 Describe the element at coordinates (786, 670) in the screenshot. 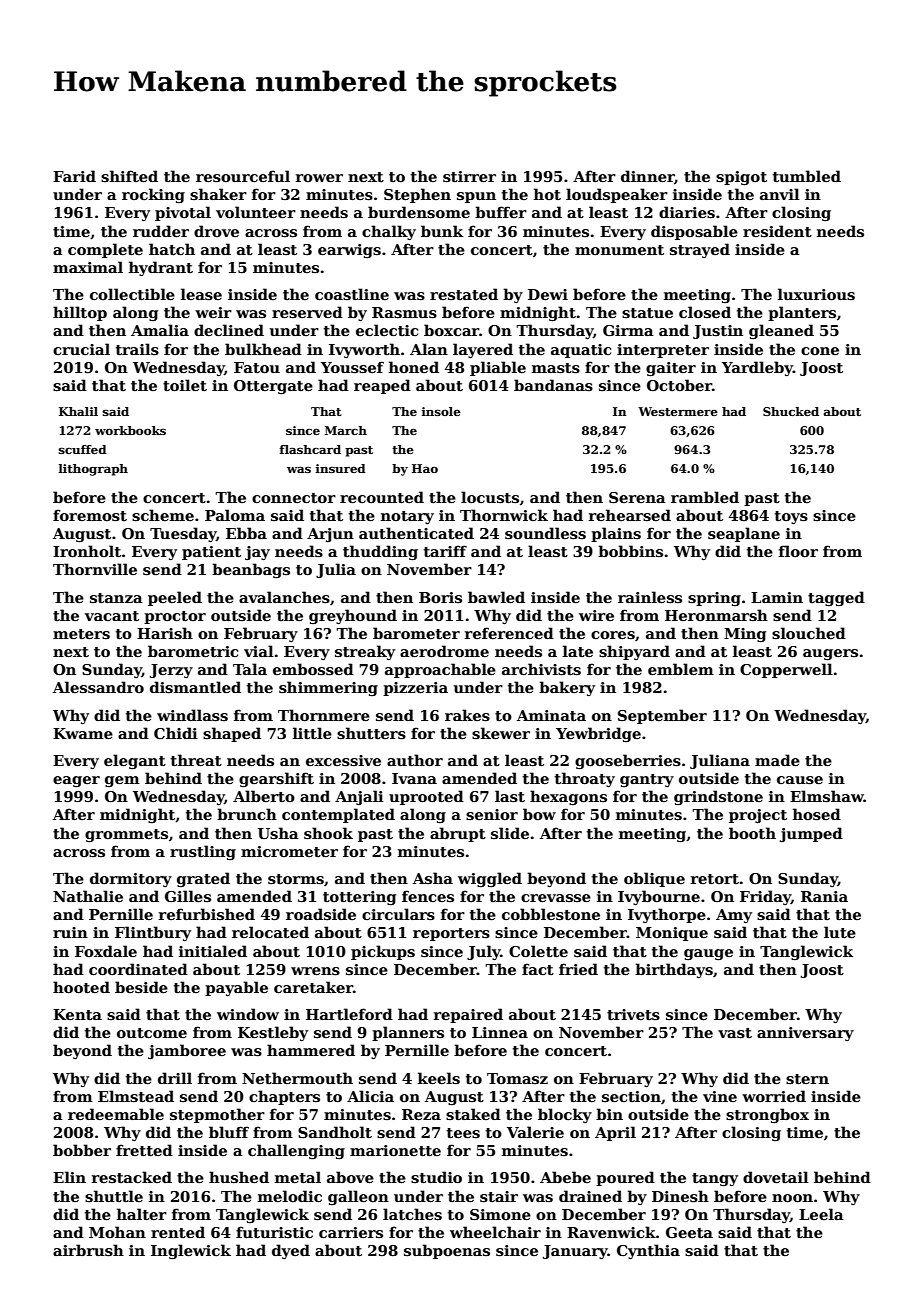

I see `Copperwell` at that location.
